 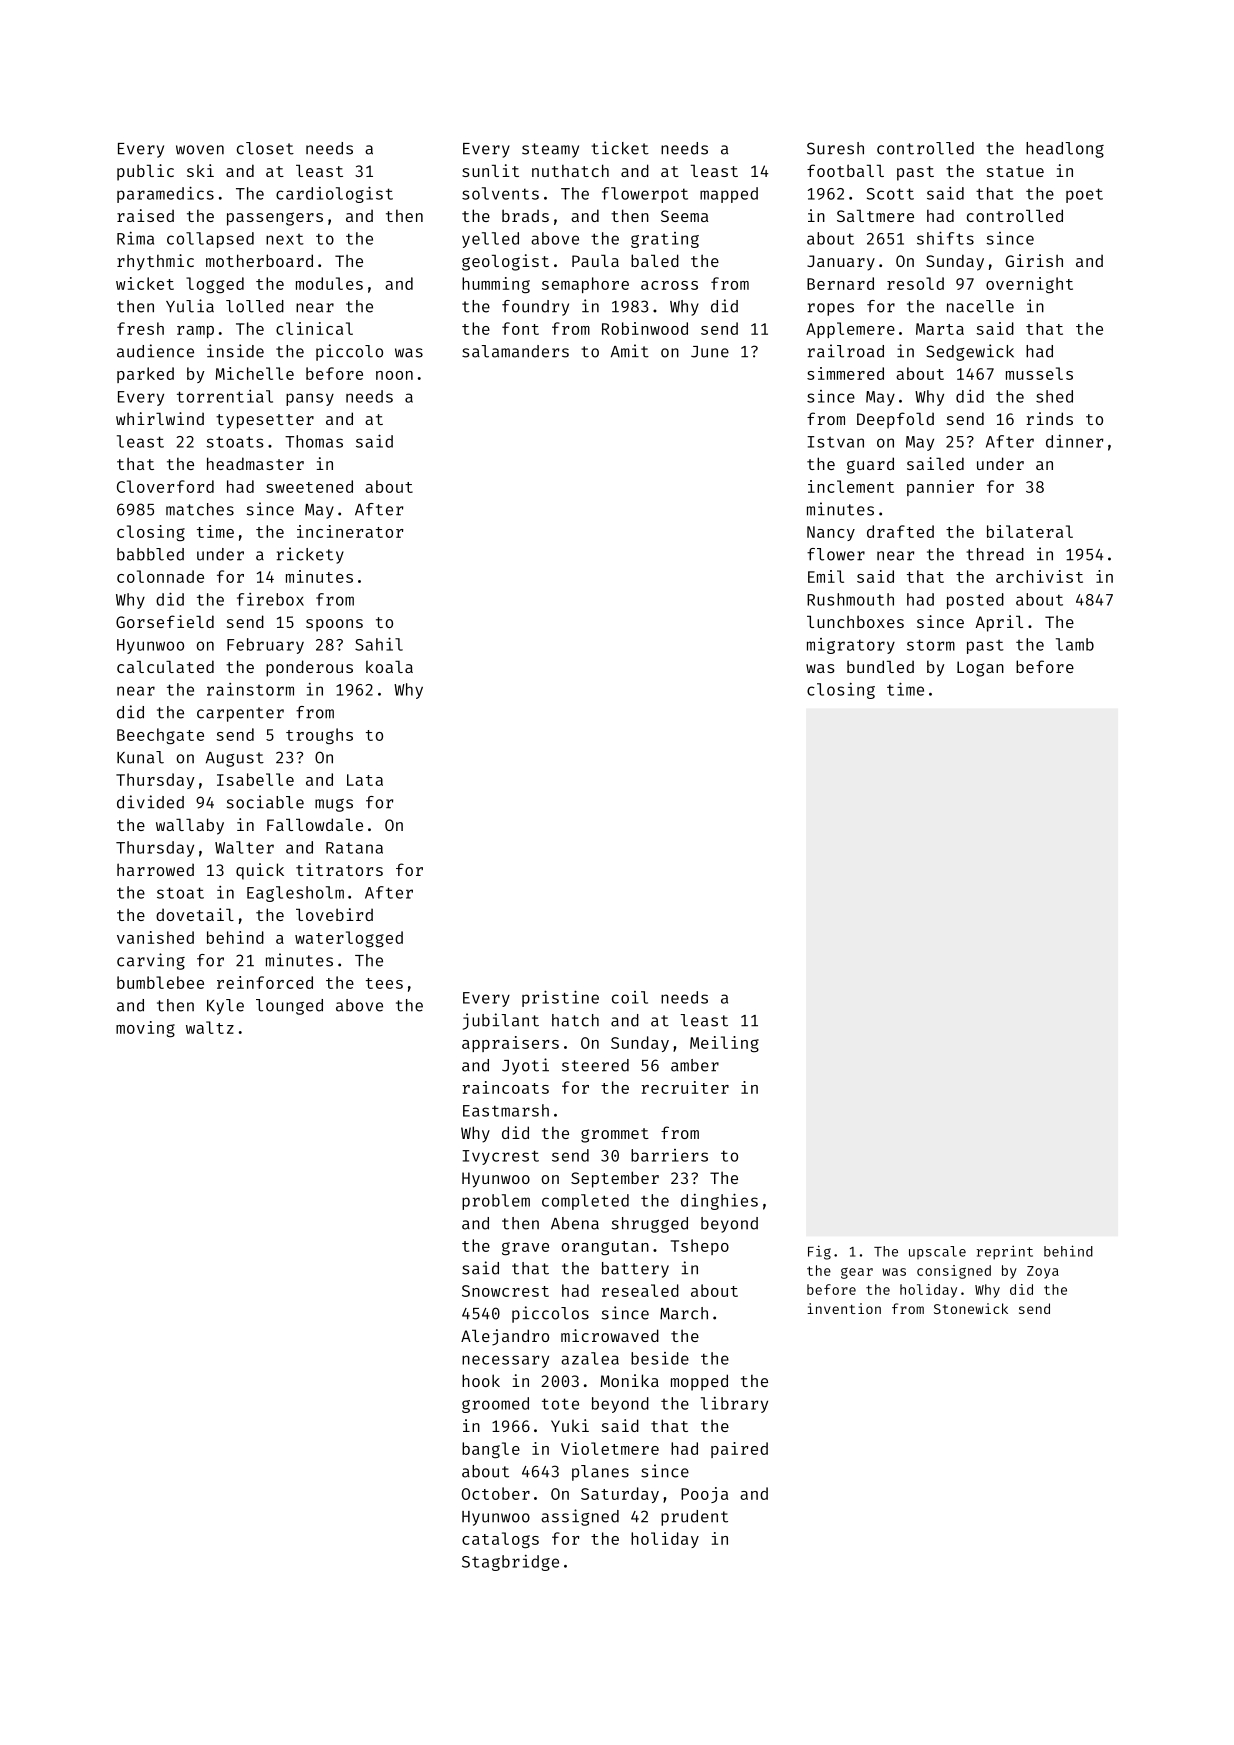 What do you see at coordinates (980, 669) in the document?
I see `Logan` at bounding box center [980, 669].
